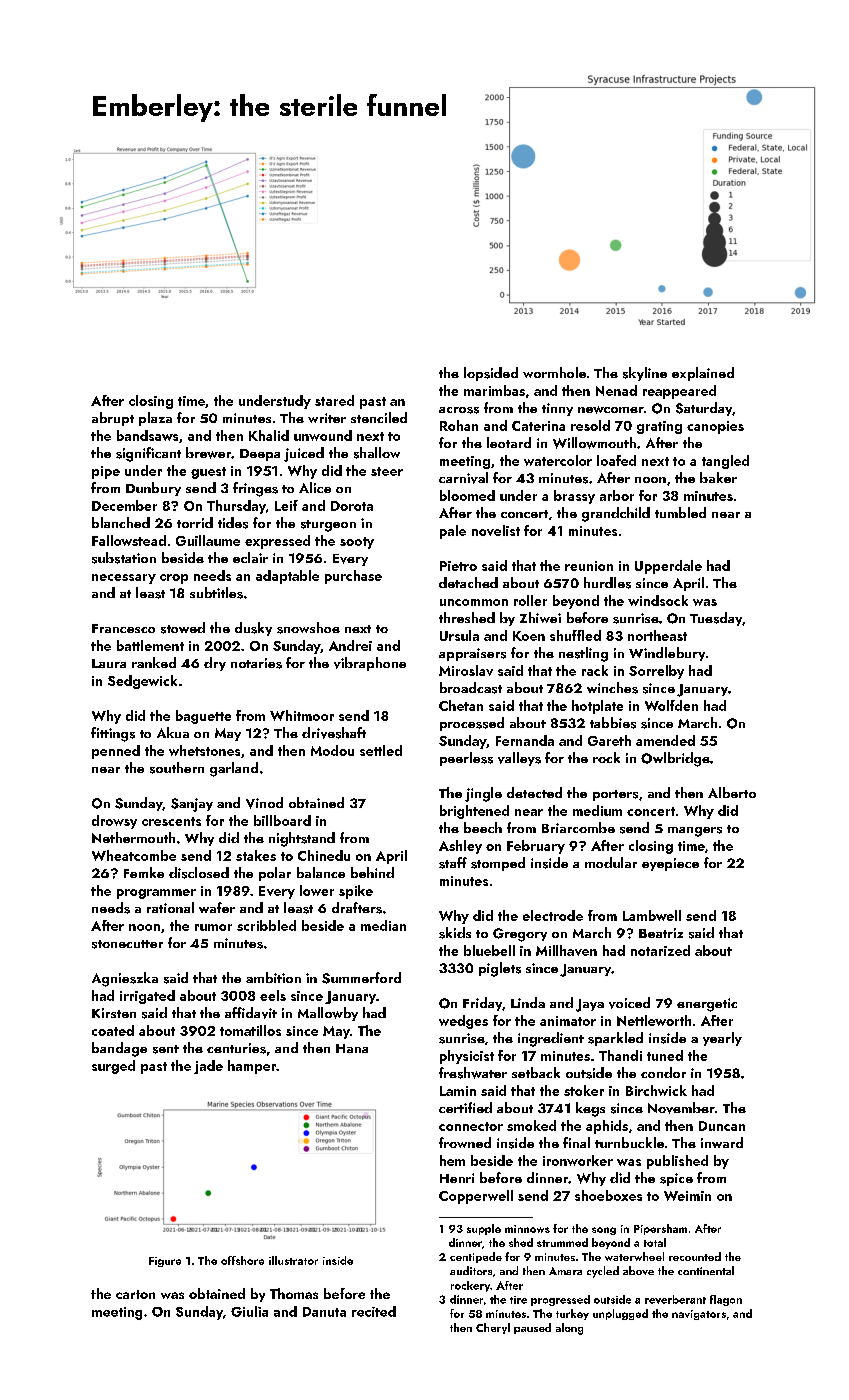  Describe the element at coordinates (675, 759) in the screenshot. I see `Owlbridge` at that location.
